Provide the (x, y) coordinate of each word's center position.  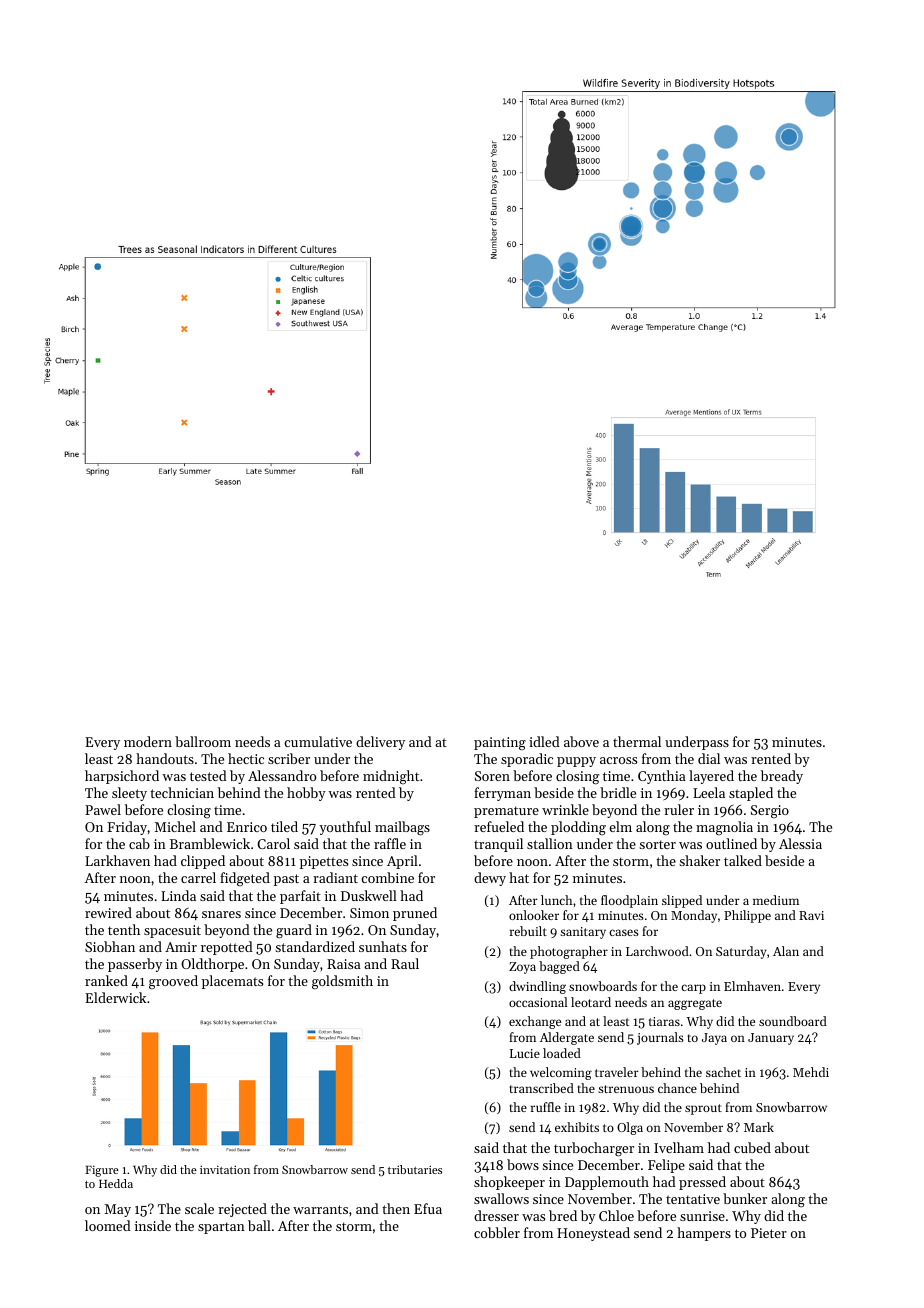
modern (148, 741)
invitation (225, 1169)
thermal (637, 741)
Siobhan (110, 946)
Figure (102, 1171)
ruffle (546, 1107)
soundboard (793, 1021)
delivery (380, 743)
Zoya (522, 968)
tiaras (664, 1021)
